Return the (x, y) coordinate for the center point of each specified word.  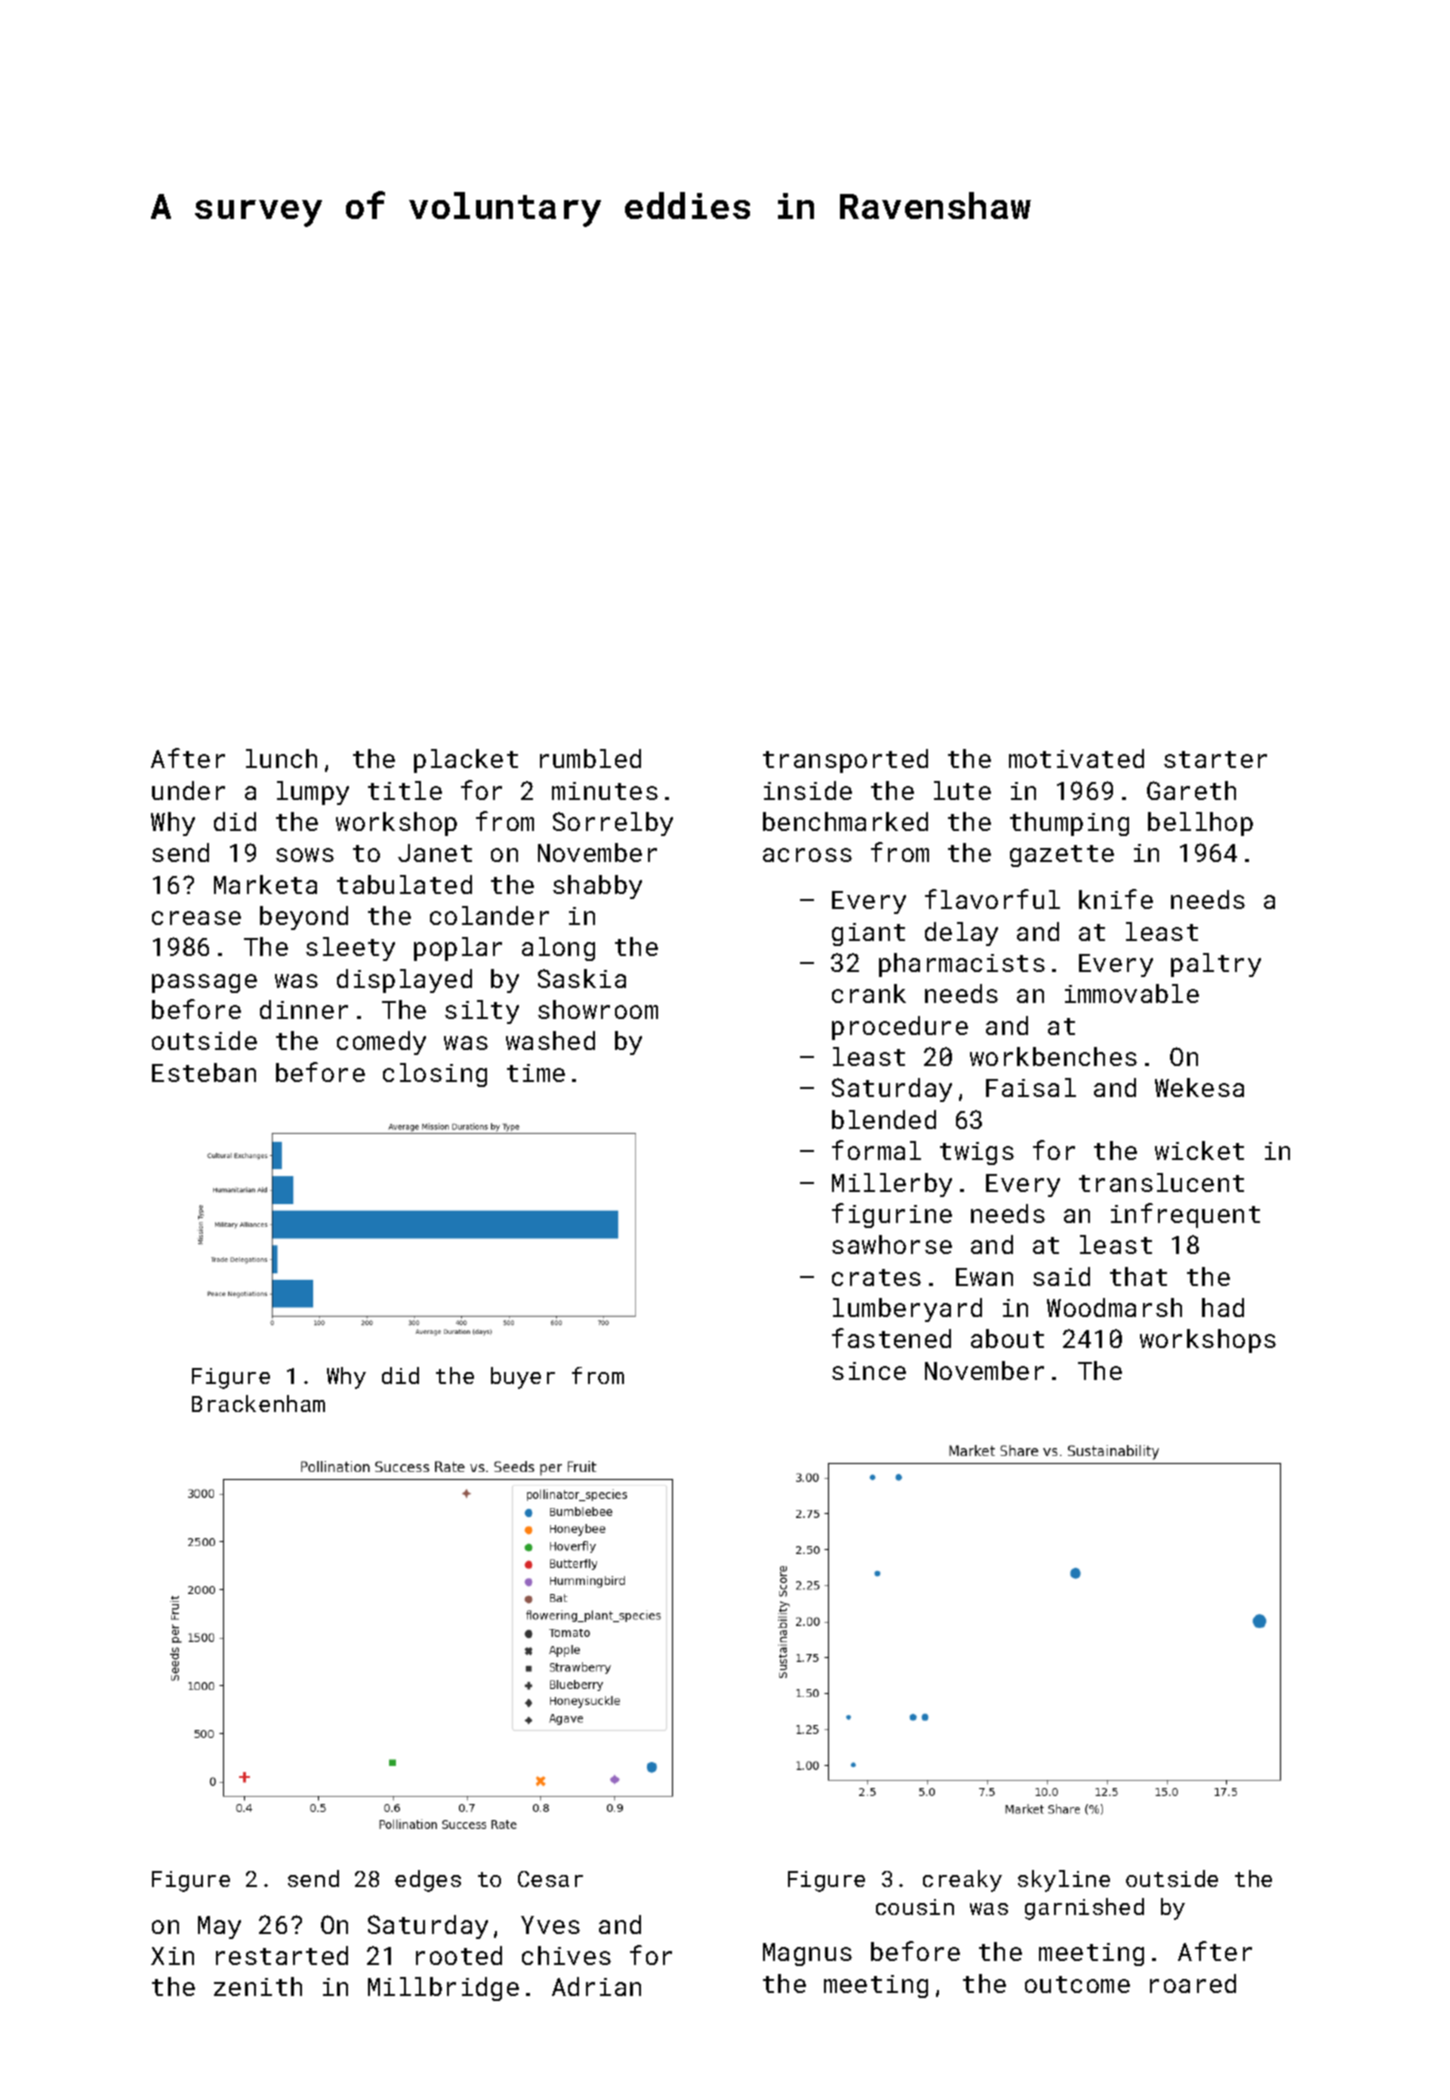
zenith (258, 1986)
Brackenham (258, 1403)
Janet (435, 853)
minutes (605, 791)
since (869, 1371)
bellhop (1200, 824)
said (1061, 1276)
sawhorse (892, 1244)
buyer (523, 1378)
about (1007, 1338)
